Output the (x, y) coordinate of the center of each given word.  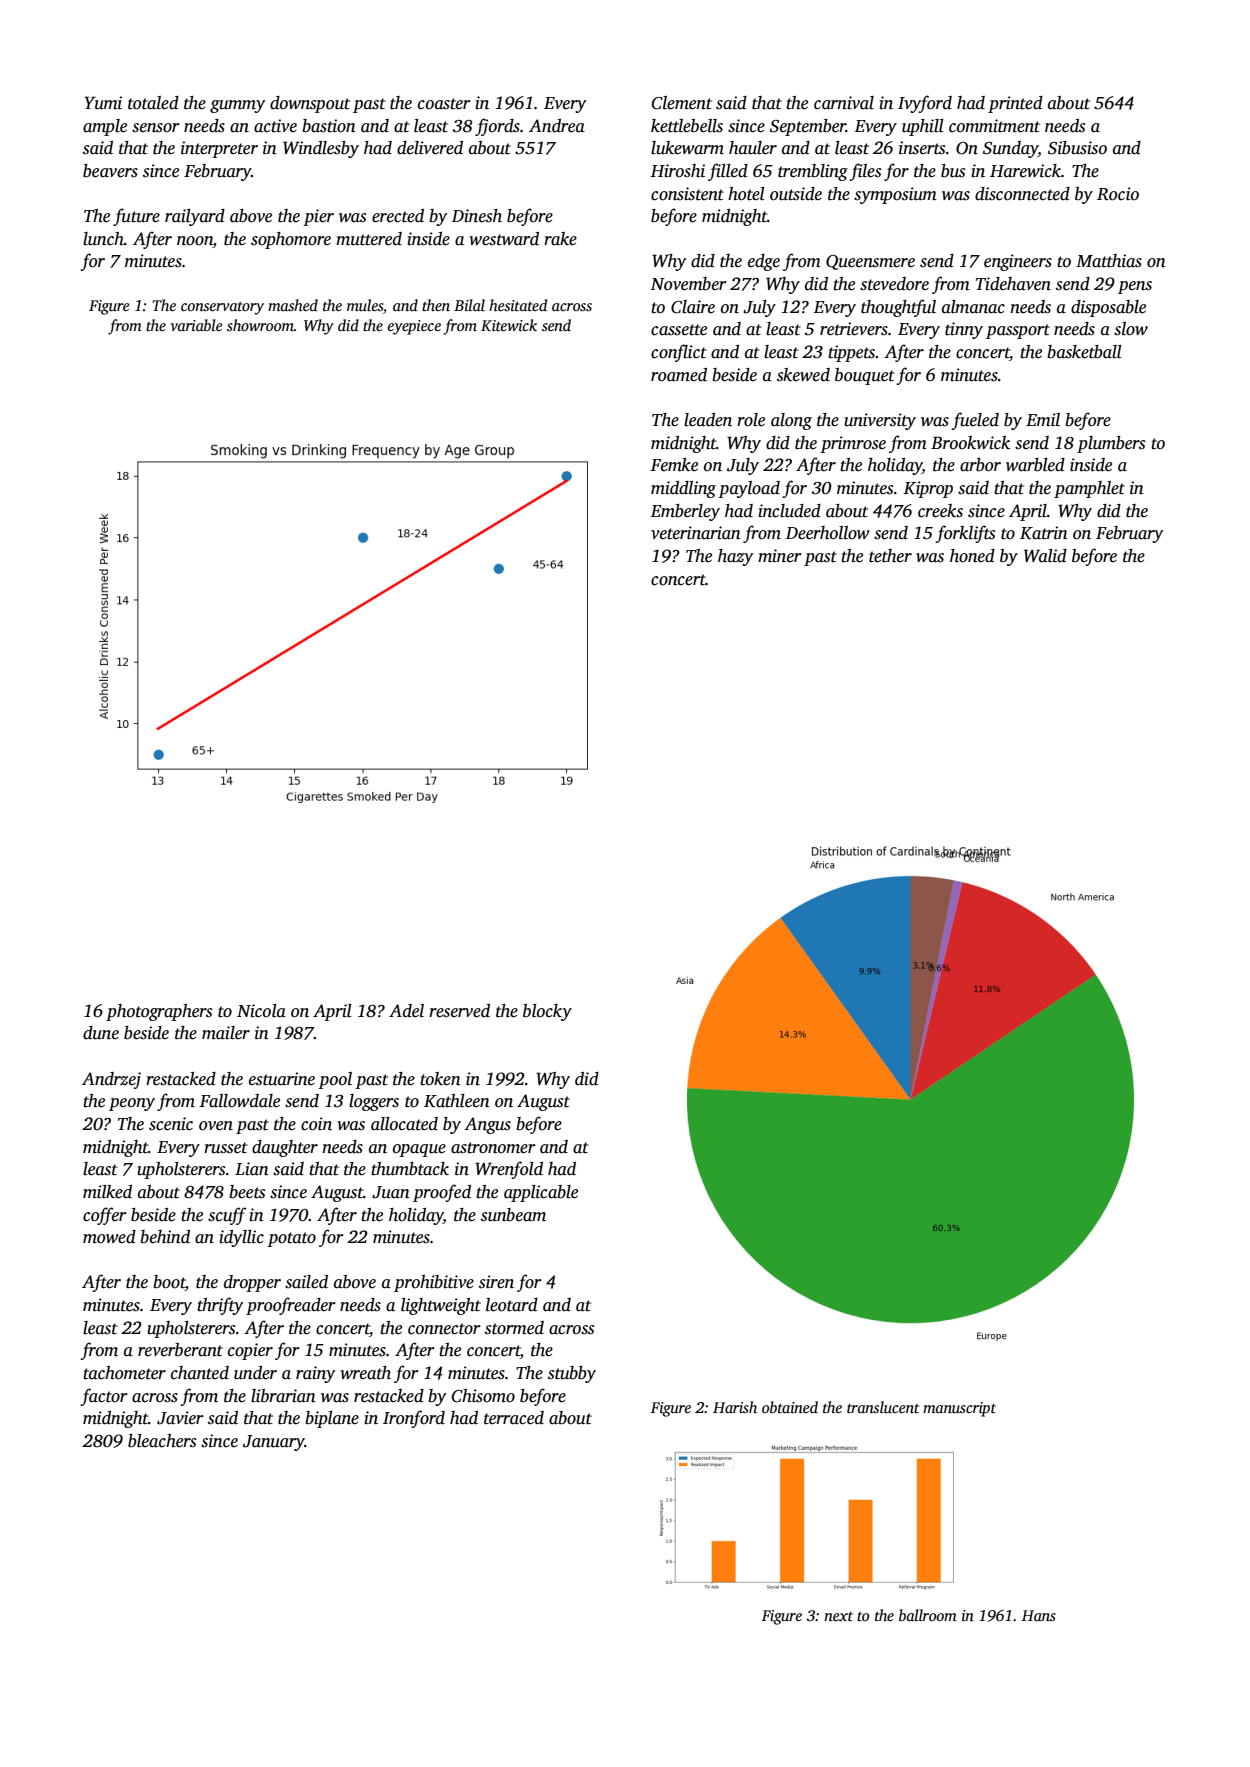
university (880, 421)
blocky (547, 1012)
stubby (572, 1374)
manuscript (959, 1409)
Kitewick (509, 325)
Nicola (261, 1011)
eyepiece (414, 327)
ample (105, 127)
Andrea (557, 126)
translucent (883, 1407)
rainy (315, 1374)
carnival (844, 103)
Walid (1045, 556)
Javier (180, 1418)
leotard (512, 1305)
